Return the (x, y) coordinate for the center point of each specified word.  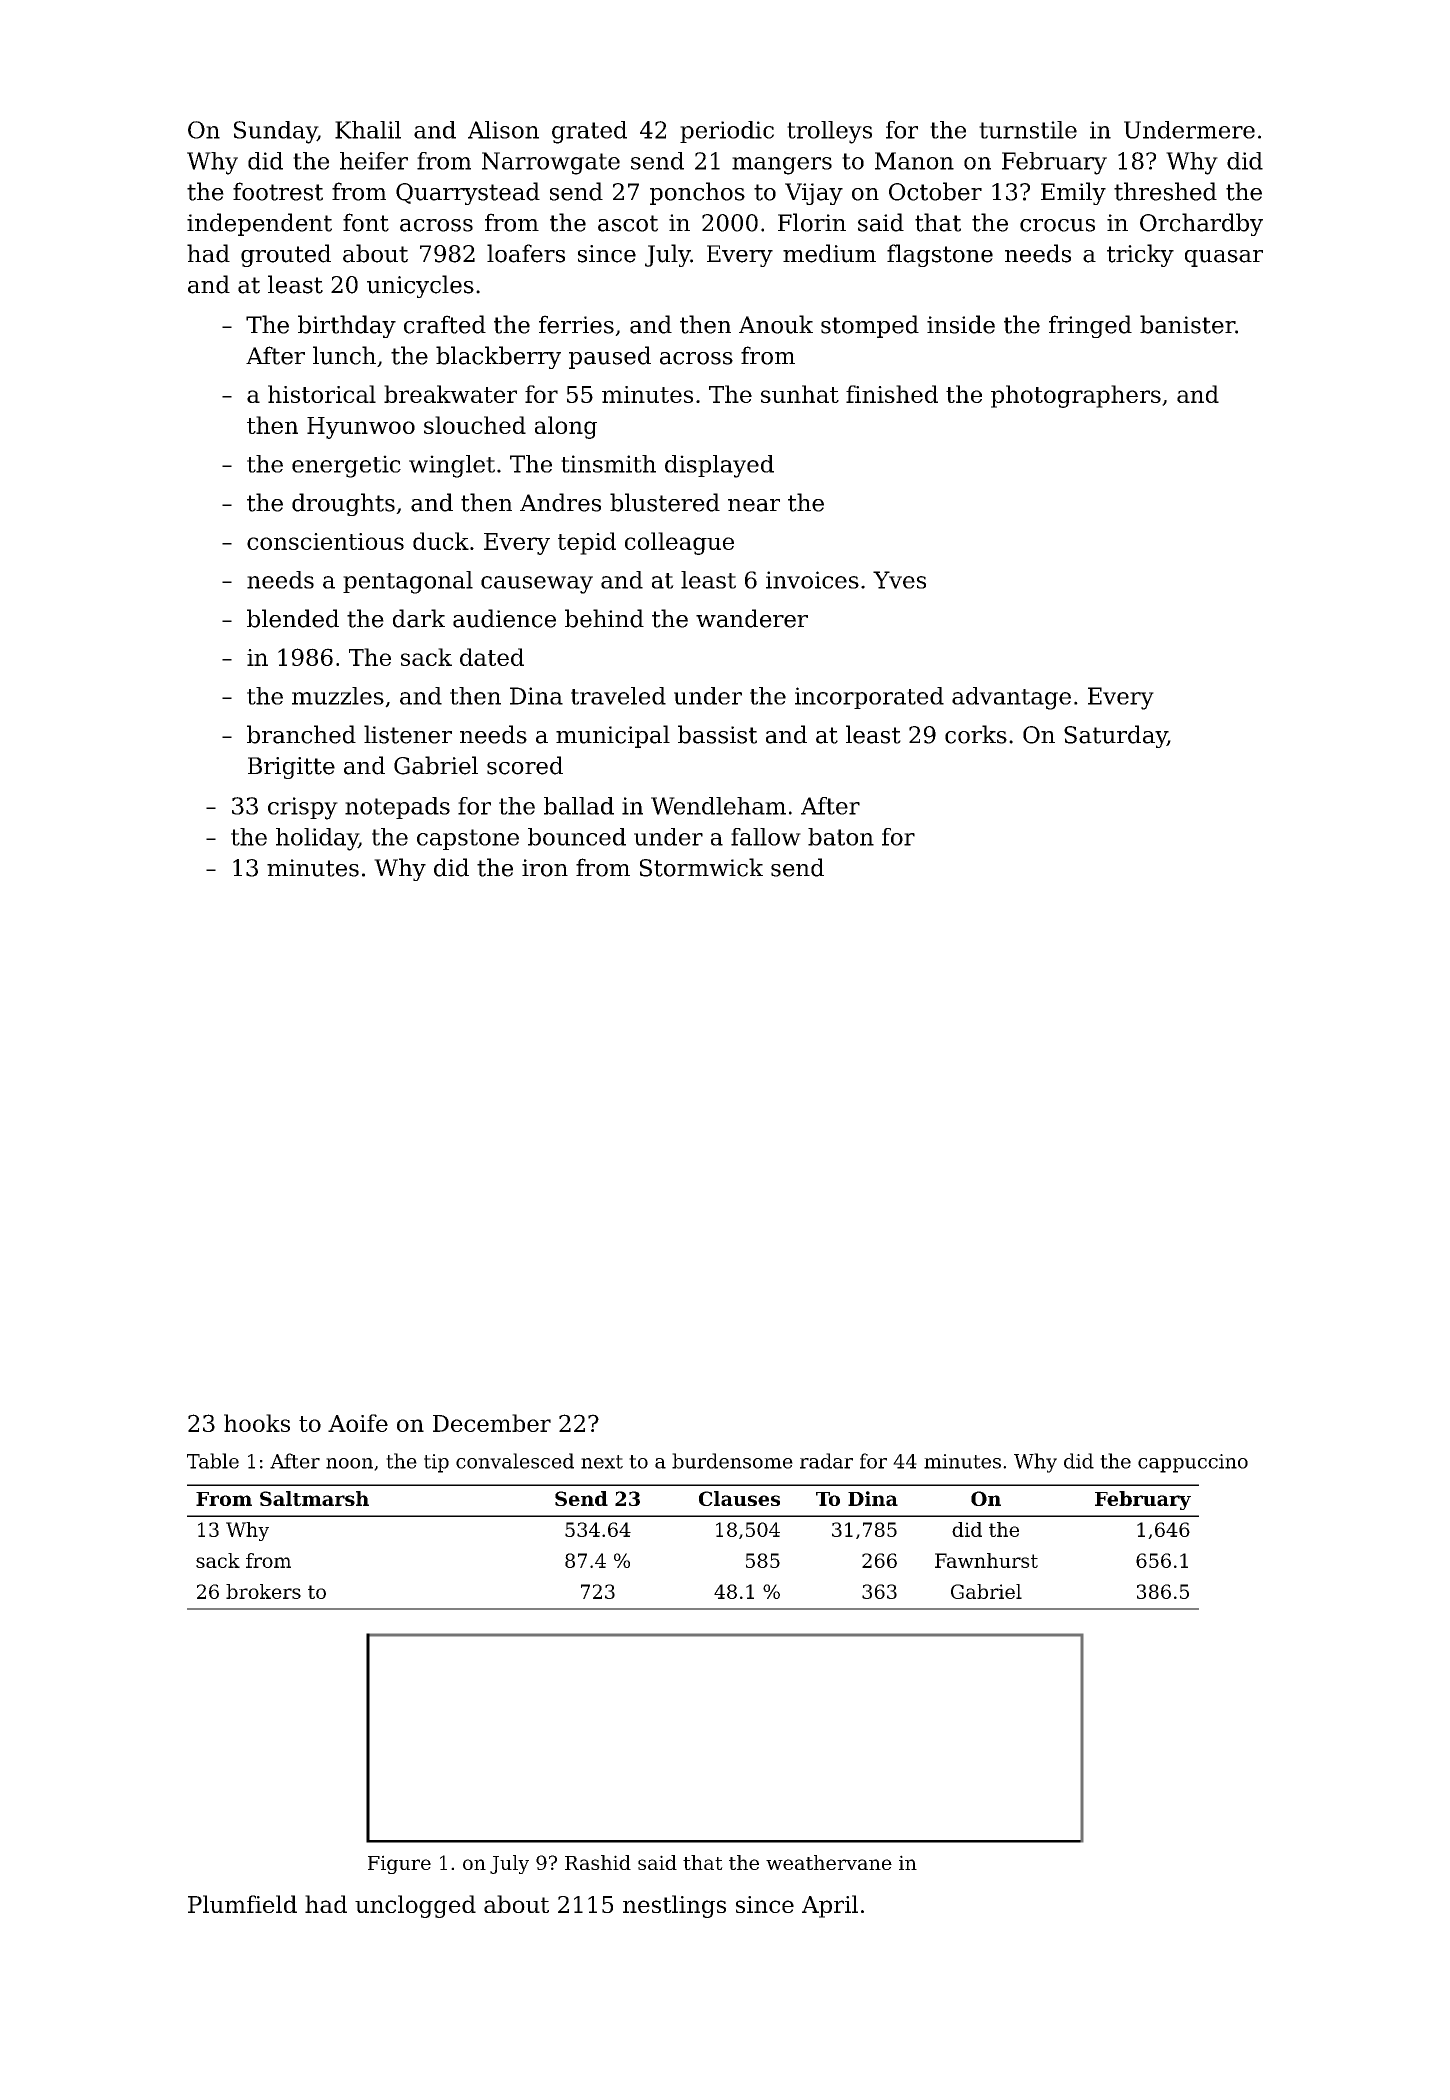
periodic (727, 132)
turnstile (1028, 130)
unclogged (415, 1906)
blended (293, 618)
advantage (1011, 698)
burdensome (732, 1461)
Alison (503, 130)
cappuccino (1193, 1463)
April (830, 1906)
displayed (719, 466)
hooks (257, 1423)
